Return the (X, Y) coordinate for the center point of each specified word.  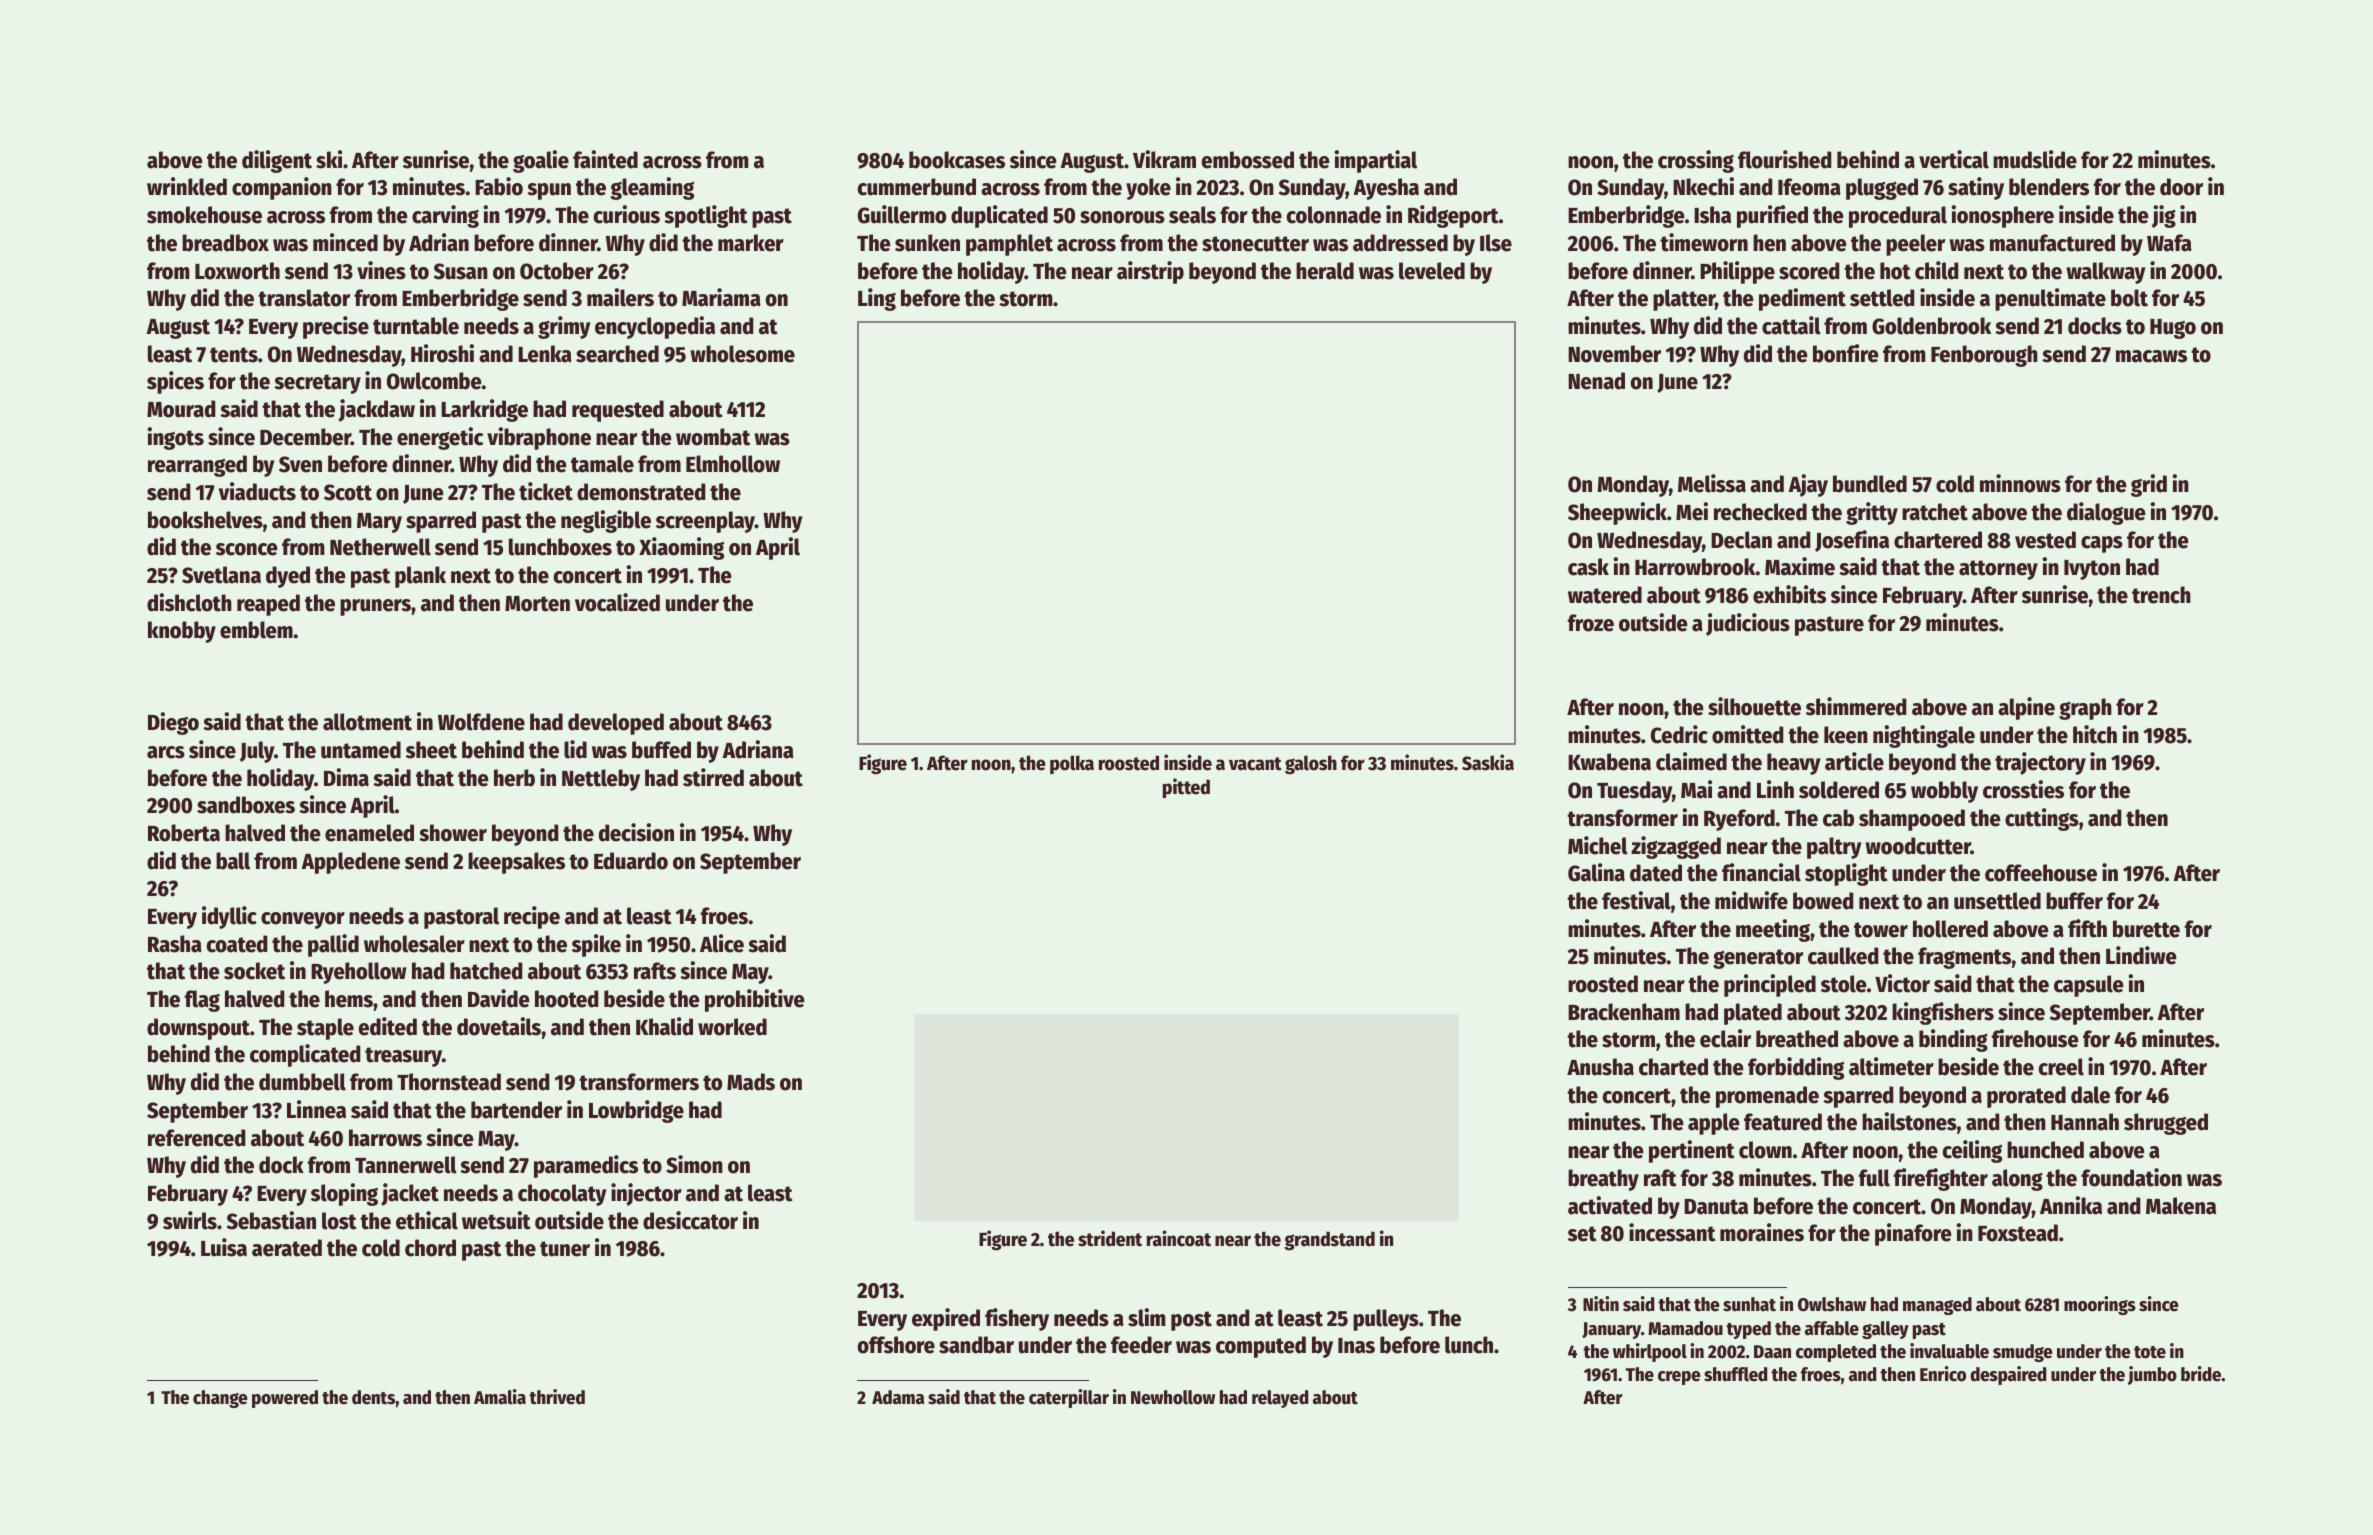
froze (1591, 623)
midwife (1751, 900)
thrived (557, 1397)
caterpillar (1069, 1398)
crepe (1679, 1378)
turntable (416, 326)
